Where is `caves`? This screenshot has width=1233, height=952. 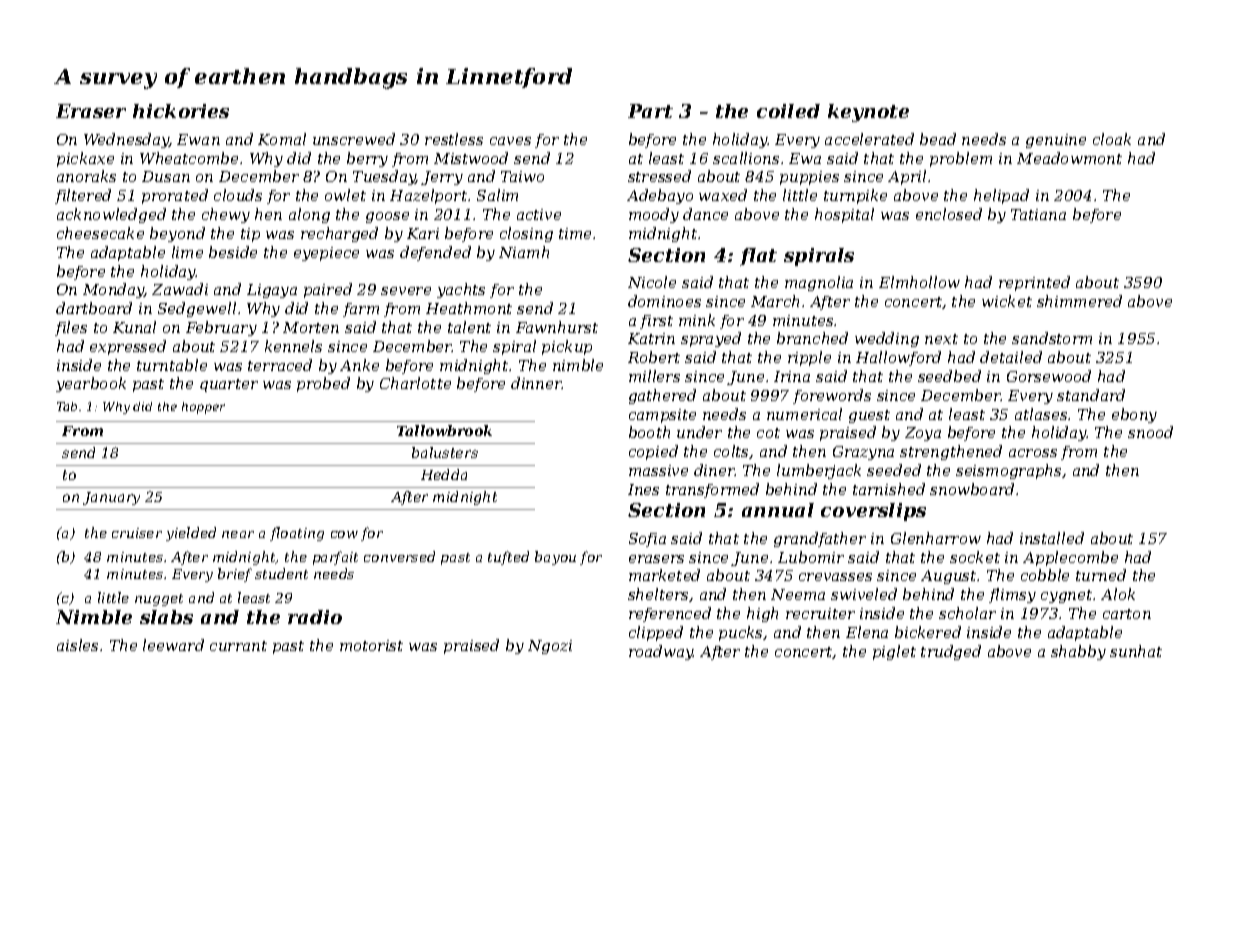 caves is located at coordinates (510, 141).
